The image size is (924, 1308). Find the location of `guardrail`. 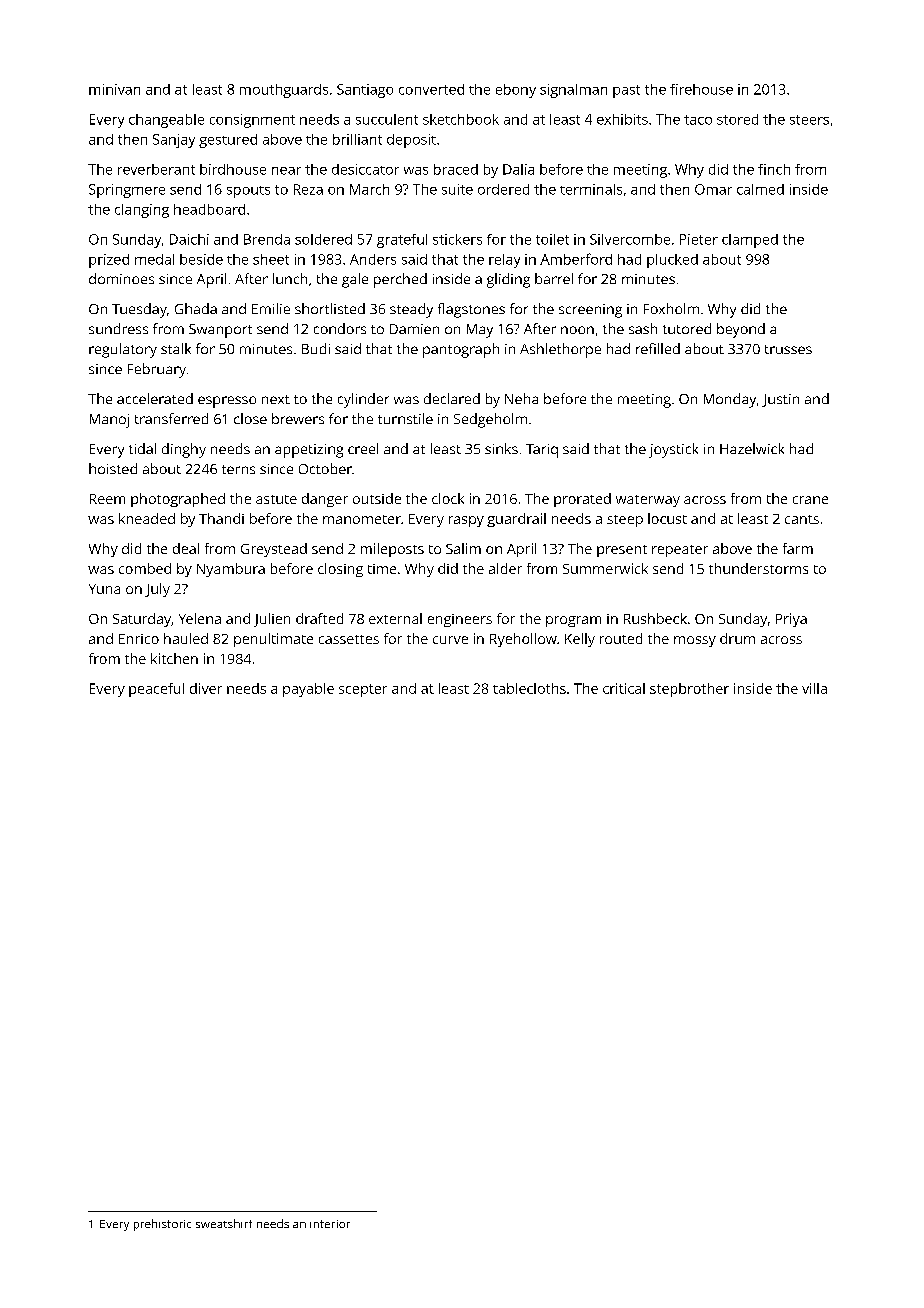

guardrail is located at coordinates (516, 520).
